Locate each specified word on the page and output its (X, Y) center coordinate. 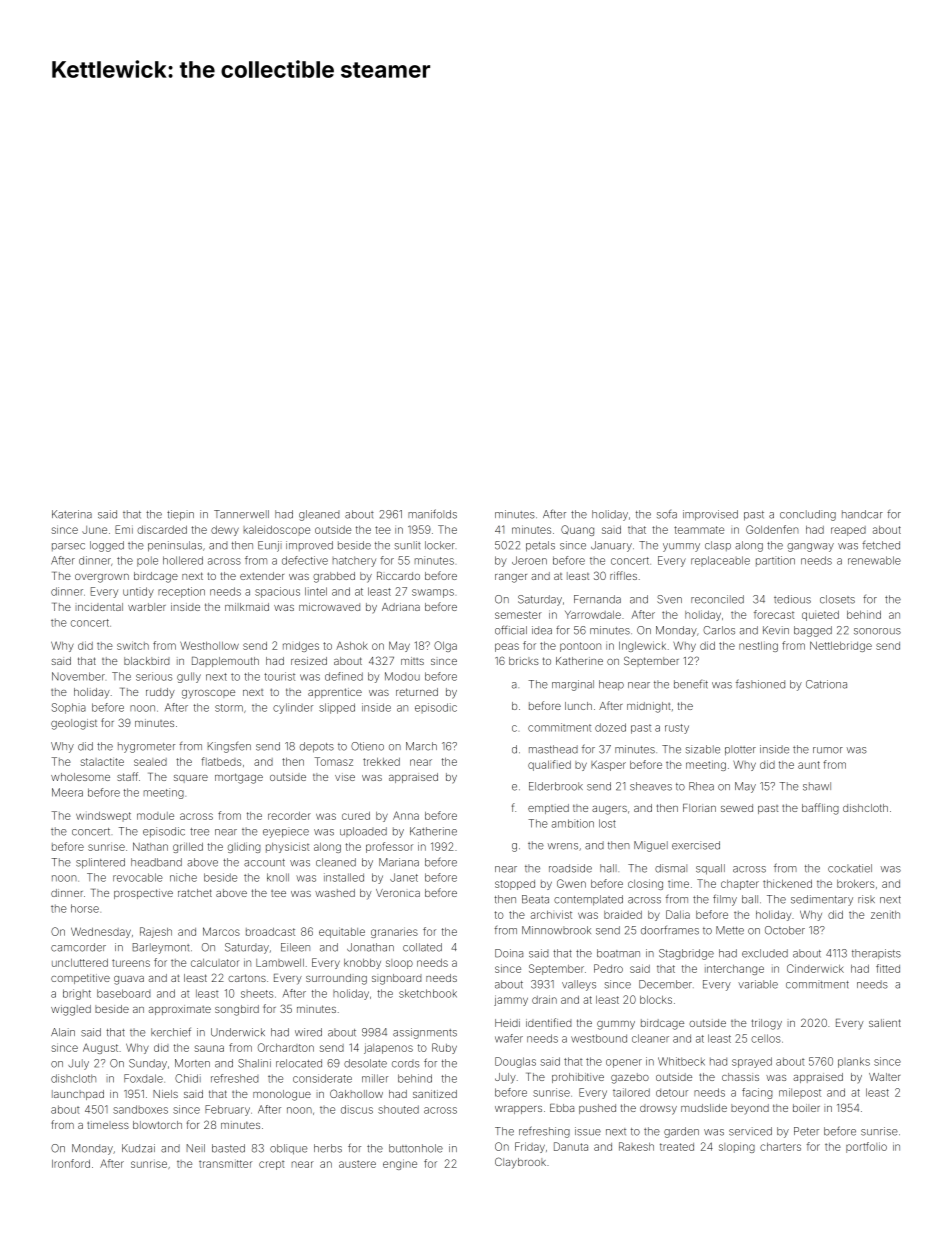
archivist (551, 914)
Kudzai (138, 1148)
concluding (808, 515)
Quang (577, 530)
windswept (103, 817)
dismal (671, 868)
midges (301, 647)
